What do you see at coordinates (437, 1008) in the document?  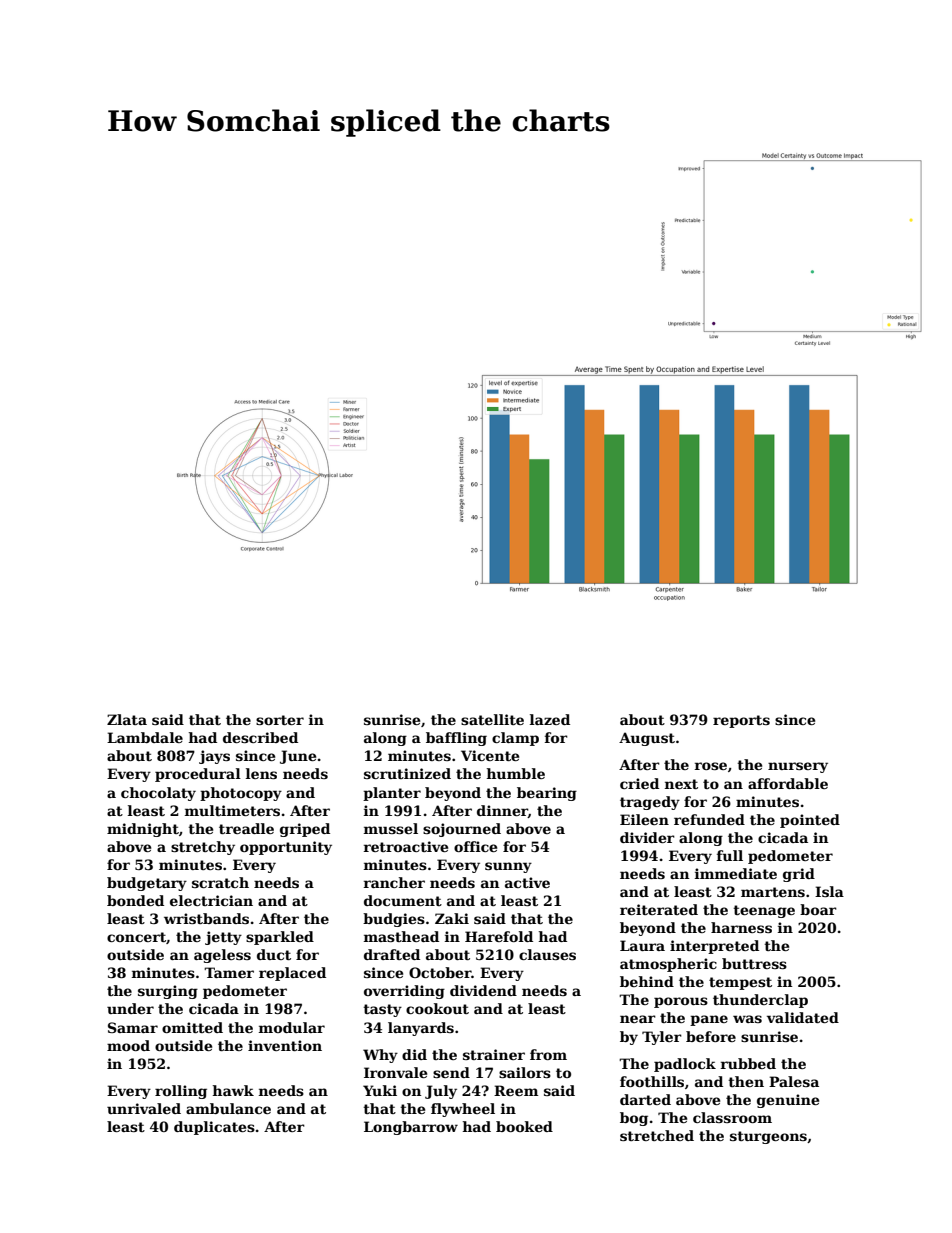 I see `cookout` at bounding box center [437, 1008].
